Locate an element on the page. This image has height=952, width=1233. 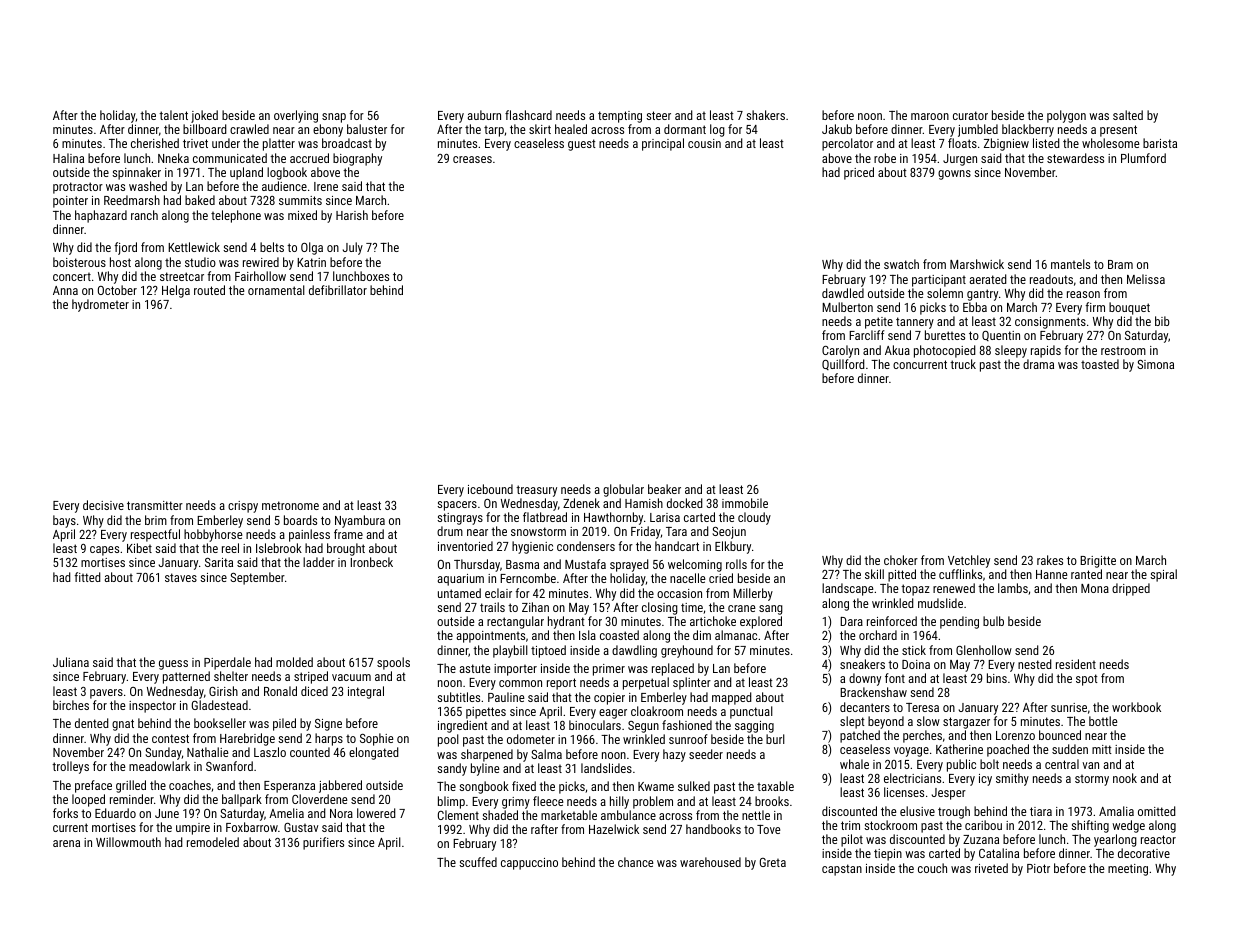
Juliana is located at coordinates (71, 662).
